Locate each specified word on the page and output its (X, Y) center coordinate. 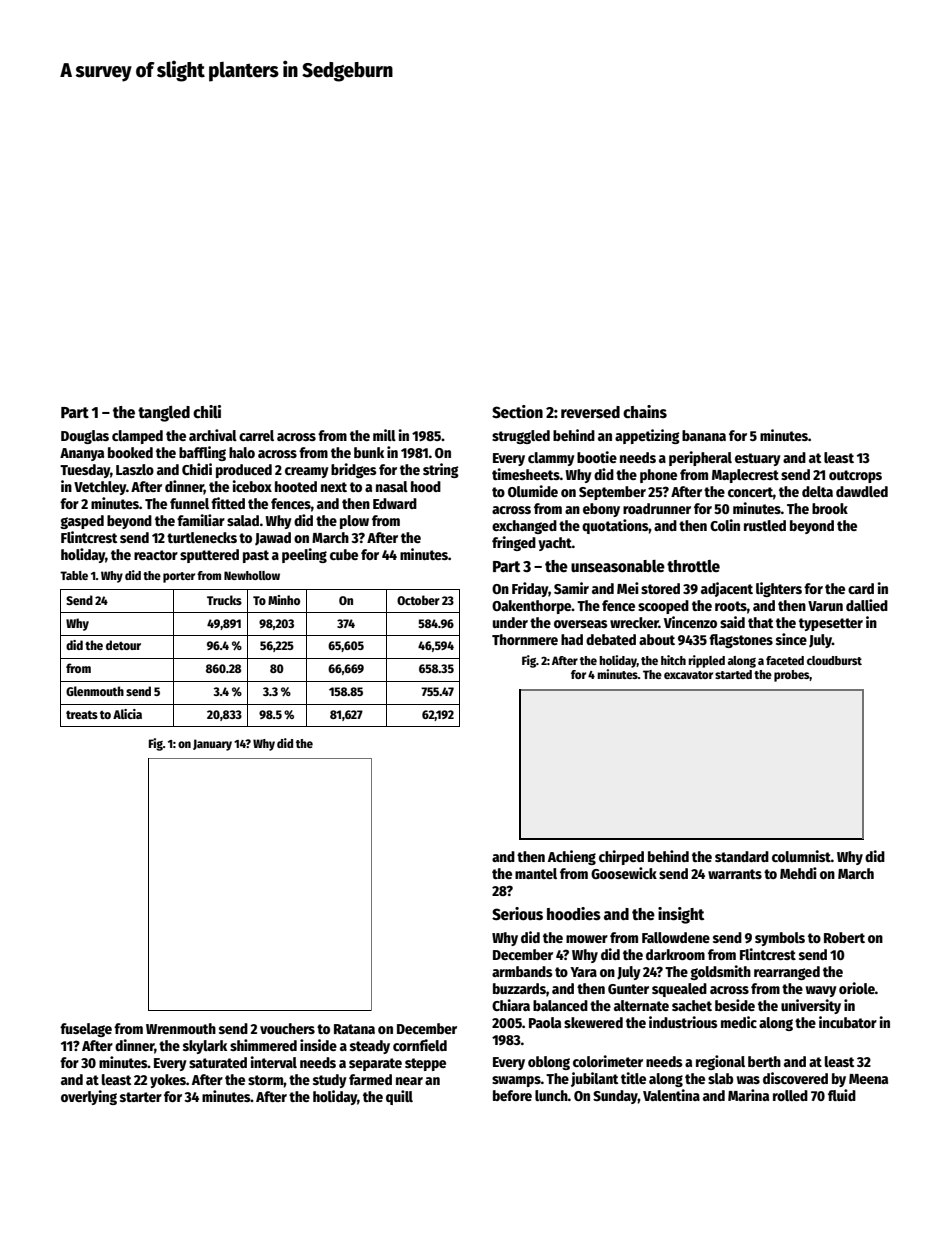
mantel (536, 873)
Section (517, 412)
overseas (581, 624)
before (512, 1095)
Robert (844, 937)
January (212, 745)
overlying (89, 1097)
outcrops (855, 476)
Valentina (671, 1095)
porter (179, 577)
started (733, 674)
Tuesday (85, 471)
